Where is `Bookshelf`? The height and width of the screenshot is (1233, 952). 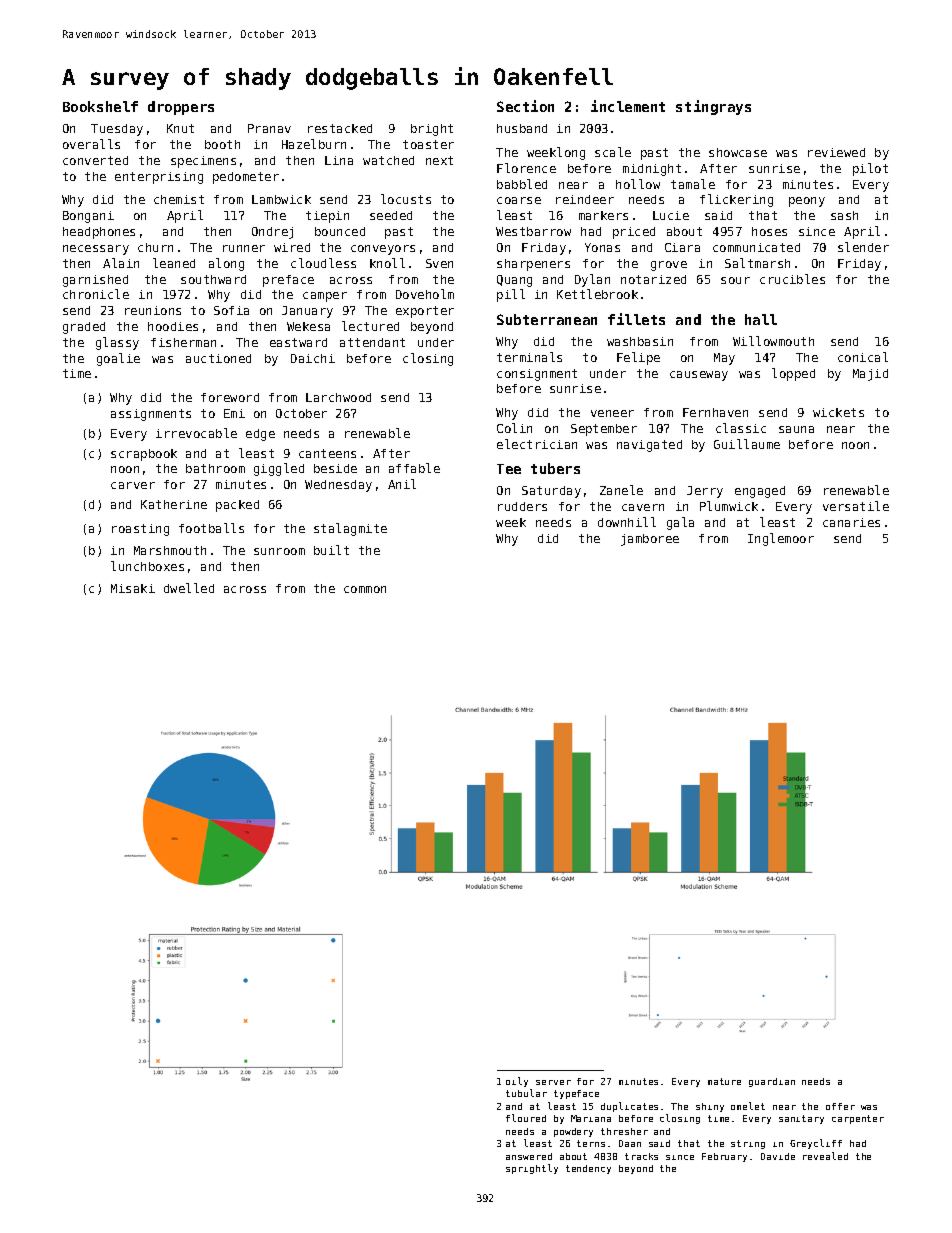
Bookshelf is located at coordinates (100, 106).
